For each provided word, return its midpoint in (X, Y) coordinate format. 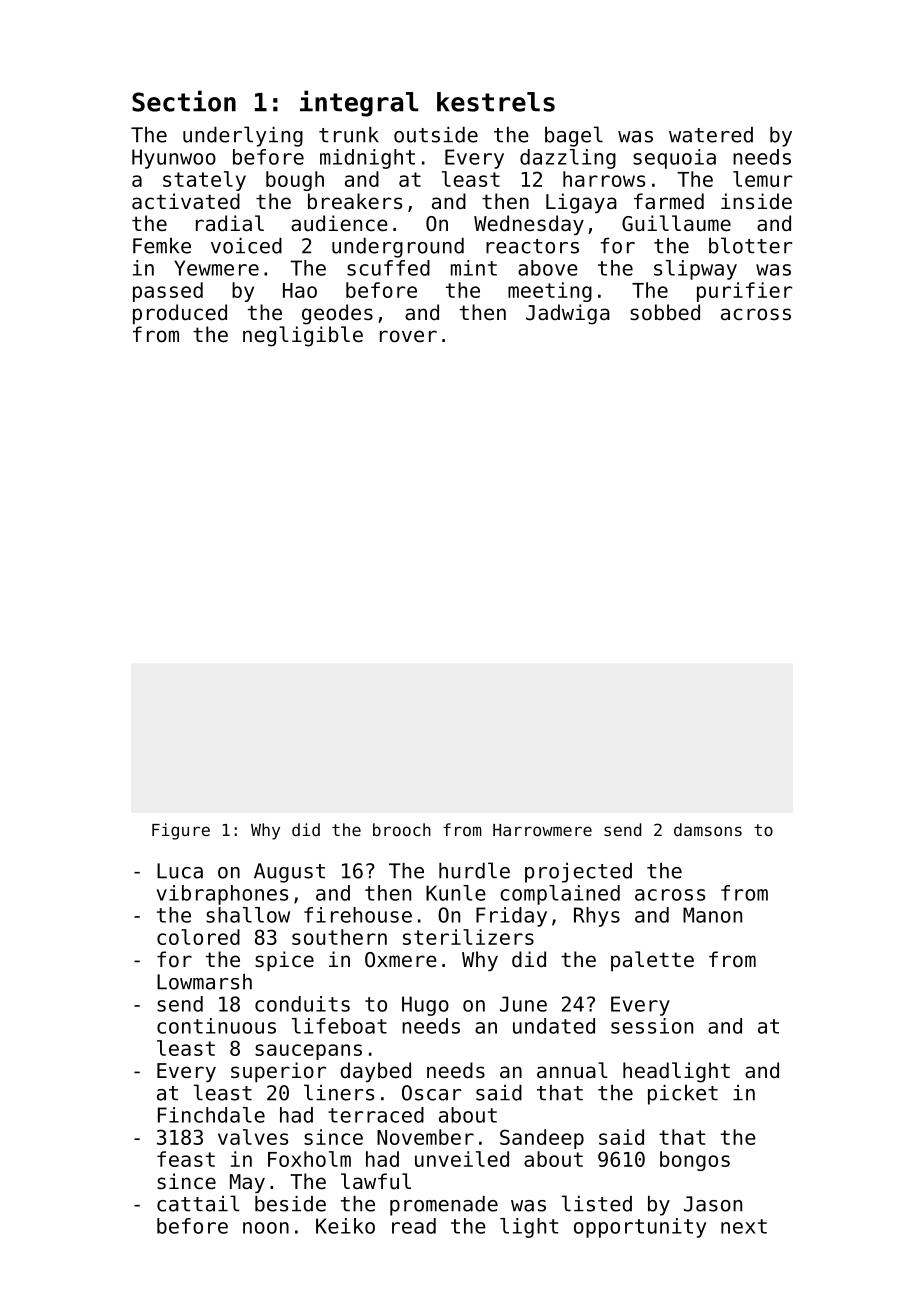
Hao (300, 290)
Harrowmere (542, 830)
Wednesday (529, 225)
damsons (708, 829)
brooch (402, 829)
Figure (181, 831)
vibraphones (222, 895)
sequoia (674, 159)
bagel (574, 136)
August (289, 873)
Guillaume (676, 223)
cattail (198, 1203)
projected (578, 873)
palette (652, 961)
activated (186, 201)
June (523, 1004)
